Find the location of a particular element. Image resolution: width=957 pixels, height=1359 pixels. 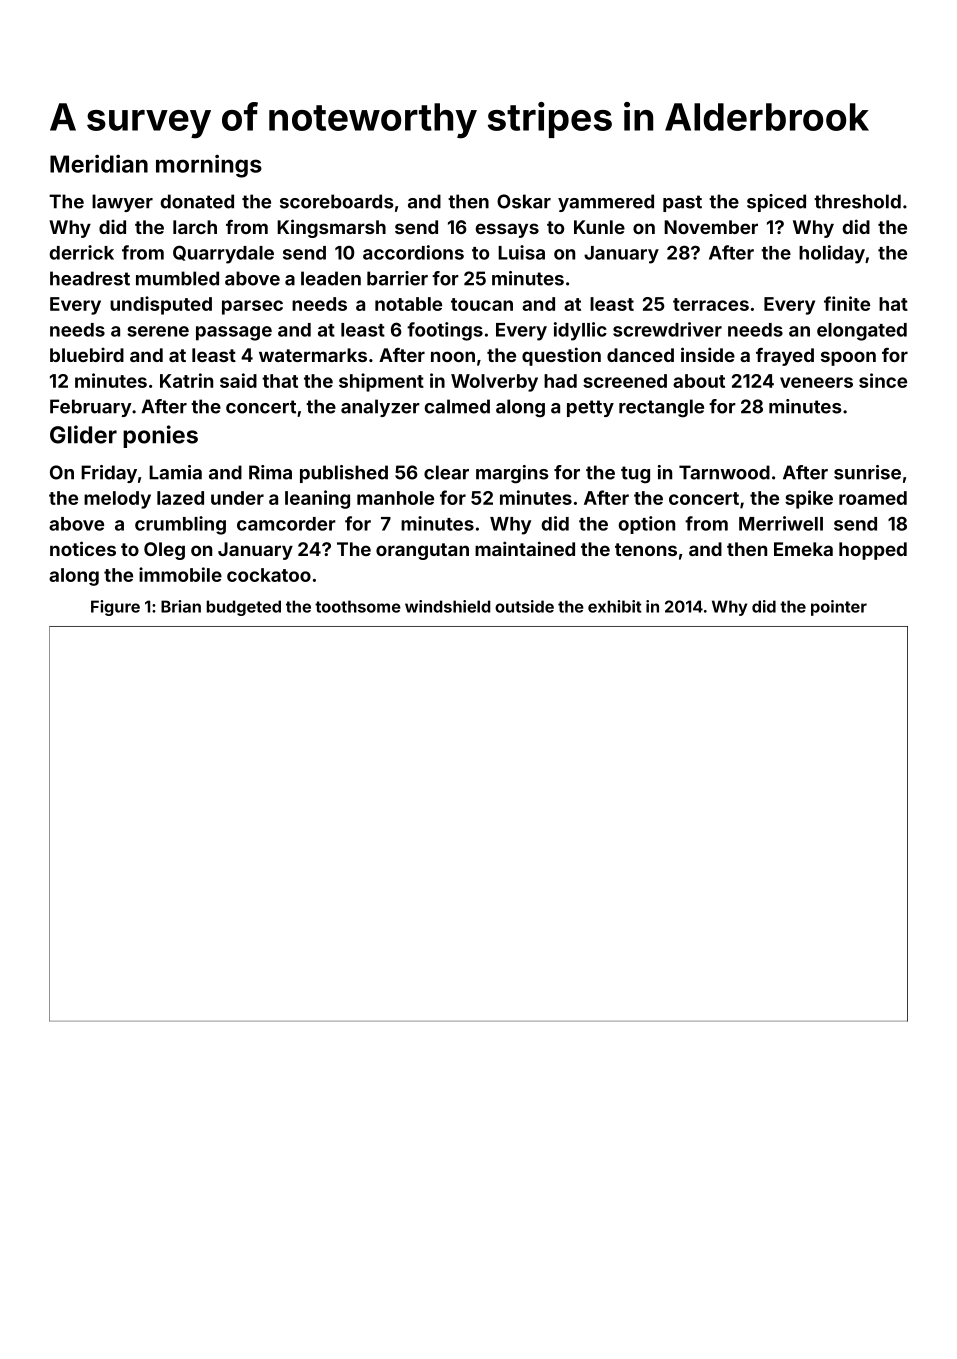

under is located at coordinates (237, 498).
